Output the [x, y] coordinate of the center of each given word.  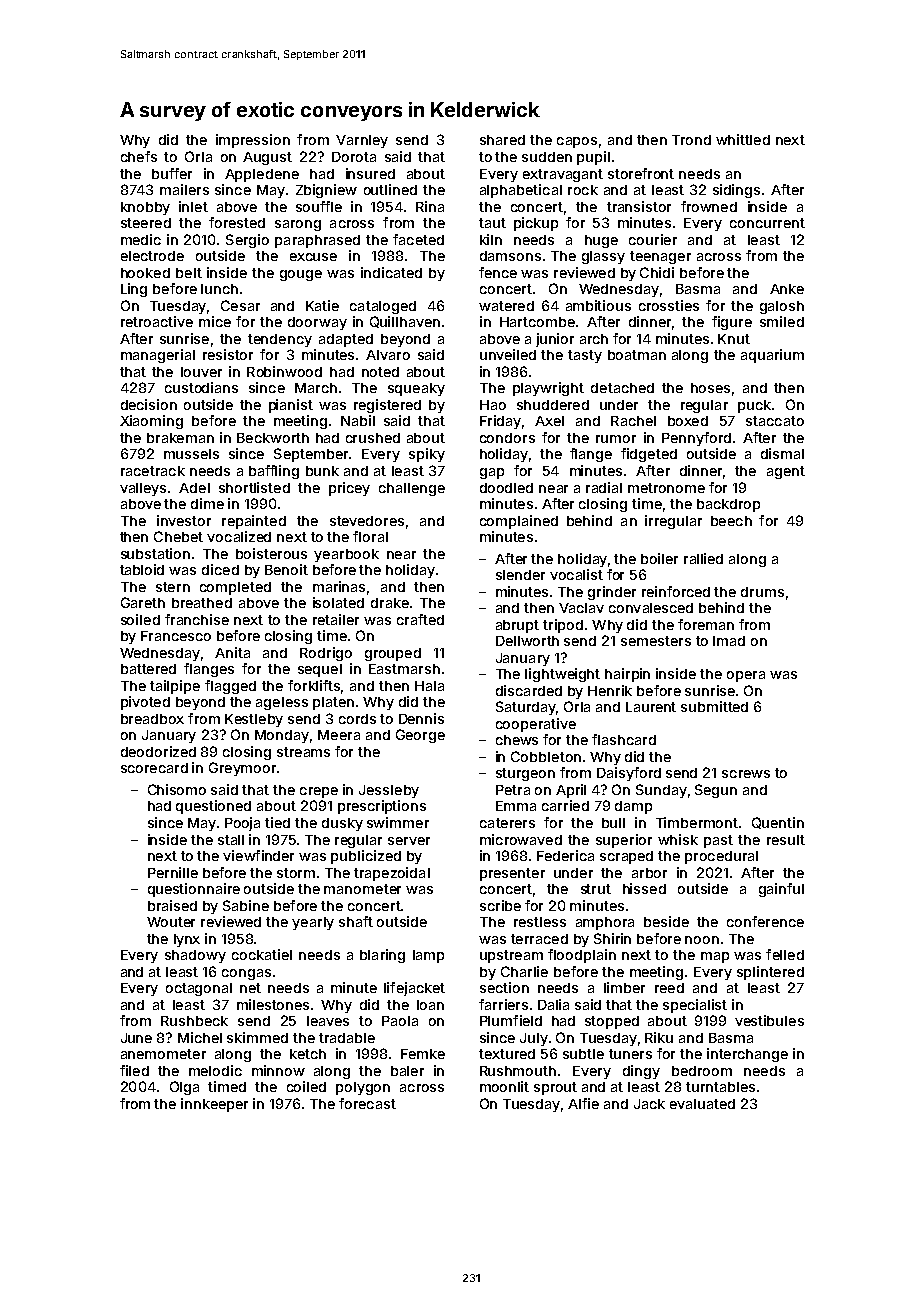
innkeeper [214, 1105]
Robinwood [284, 371]
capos [577, 142]
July [534, 1039]
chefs [139, 156]
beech [731, 521]
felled [785, 954]
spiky [427, 455]
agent [786, 472]
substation [155, 553]
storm [296, 873]
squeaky [416, 389]
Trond [691, 140]
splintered [770, 973]
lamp [428, 956]
